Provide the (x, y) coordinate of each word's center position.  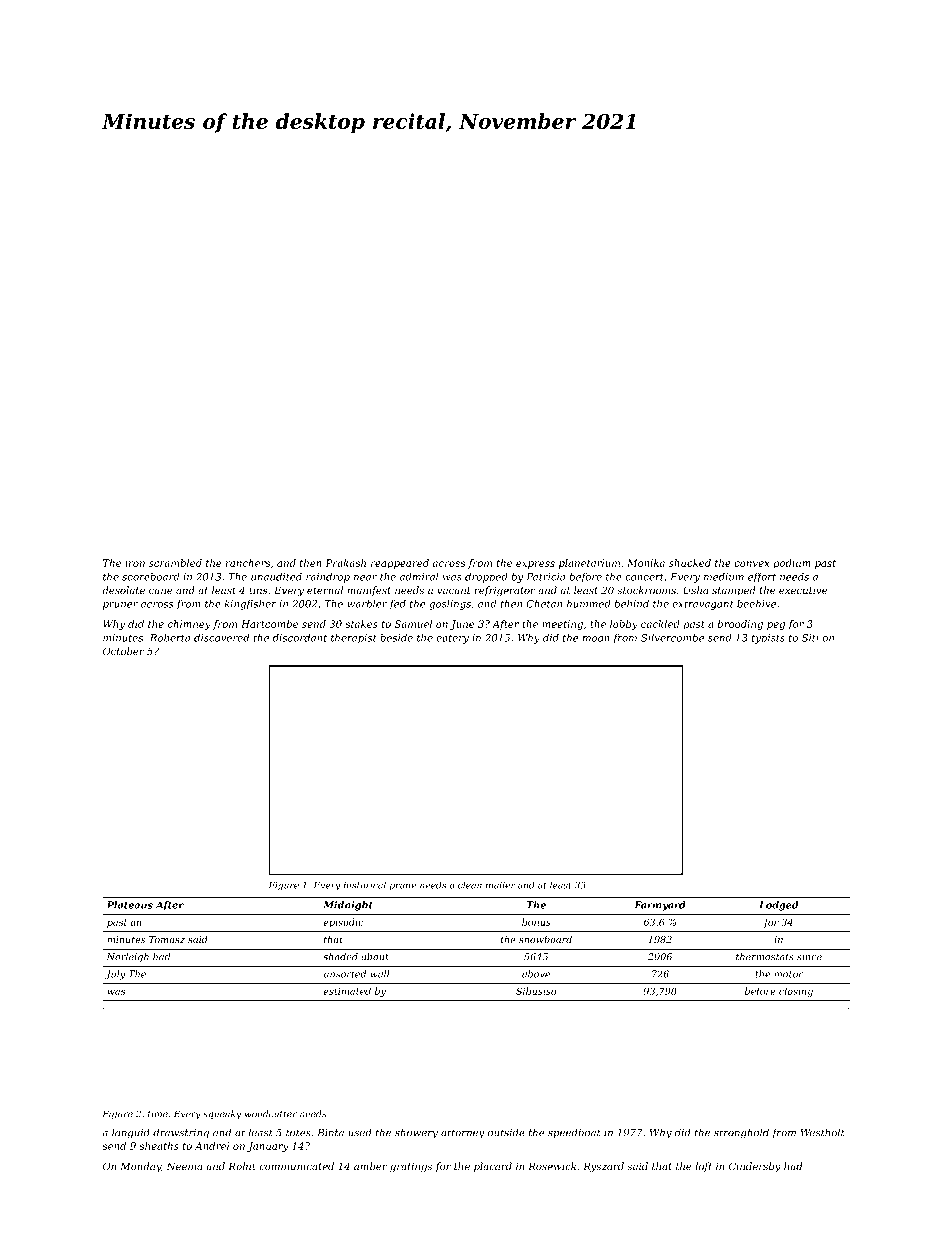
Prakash (345, 563)
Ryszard (603, 1167)
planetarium (589, 564)
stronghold (741, 1133)
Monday (140, 1167)
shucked (690, 563)
